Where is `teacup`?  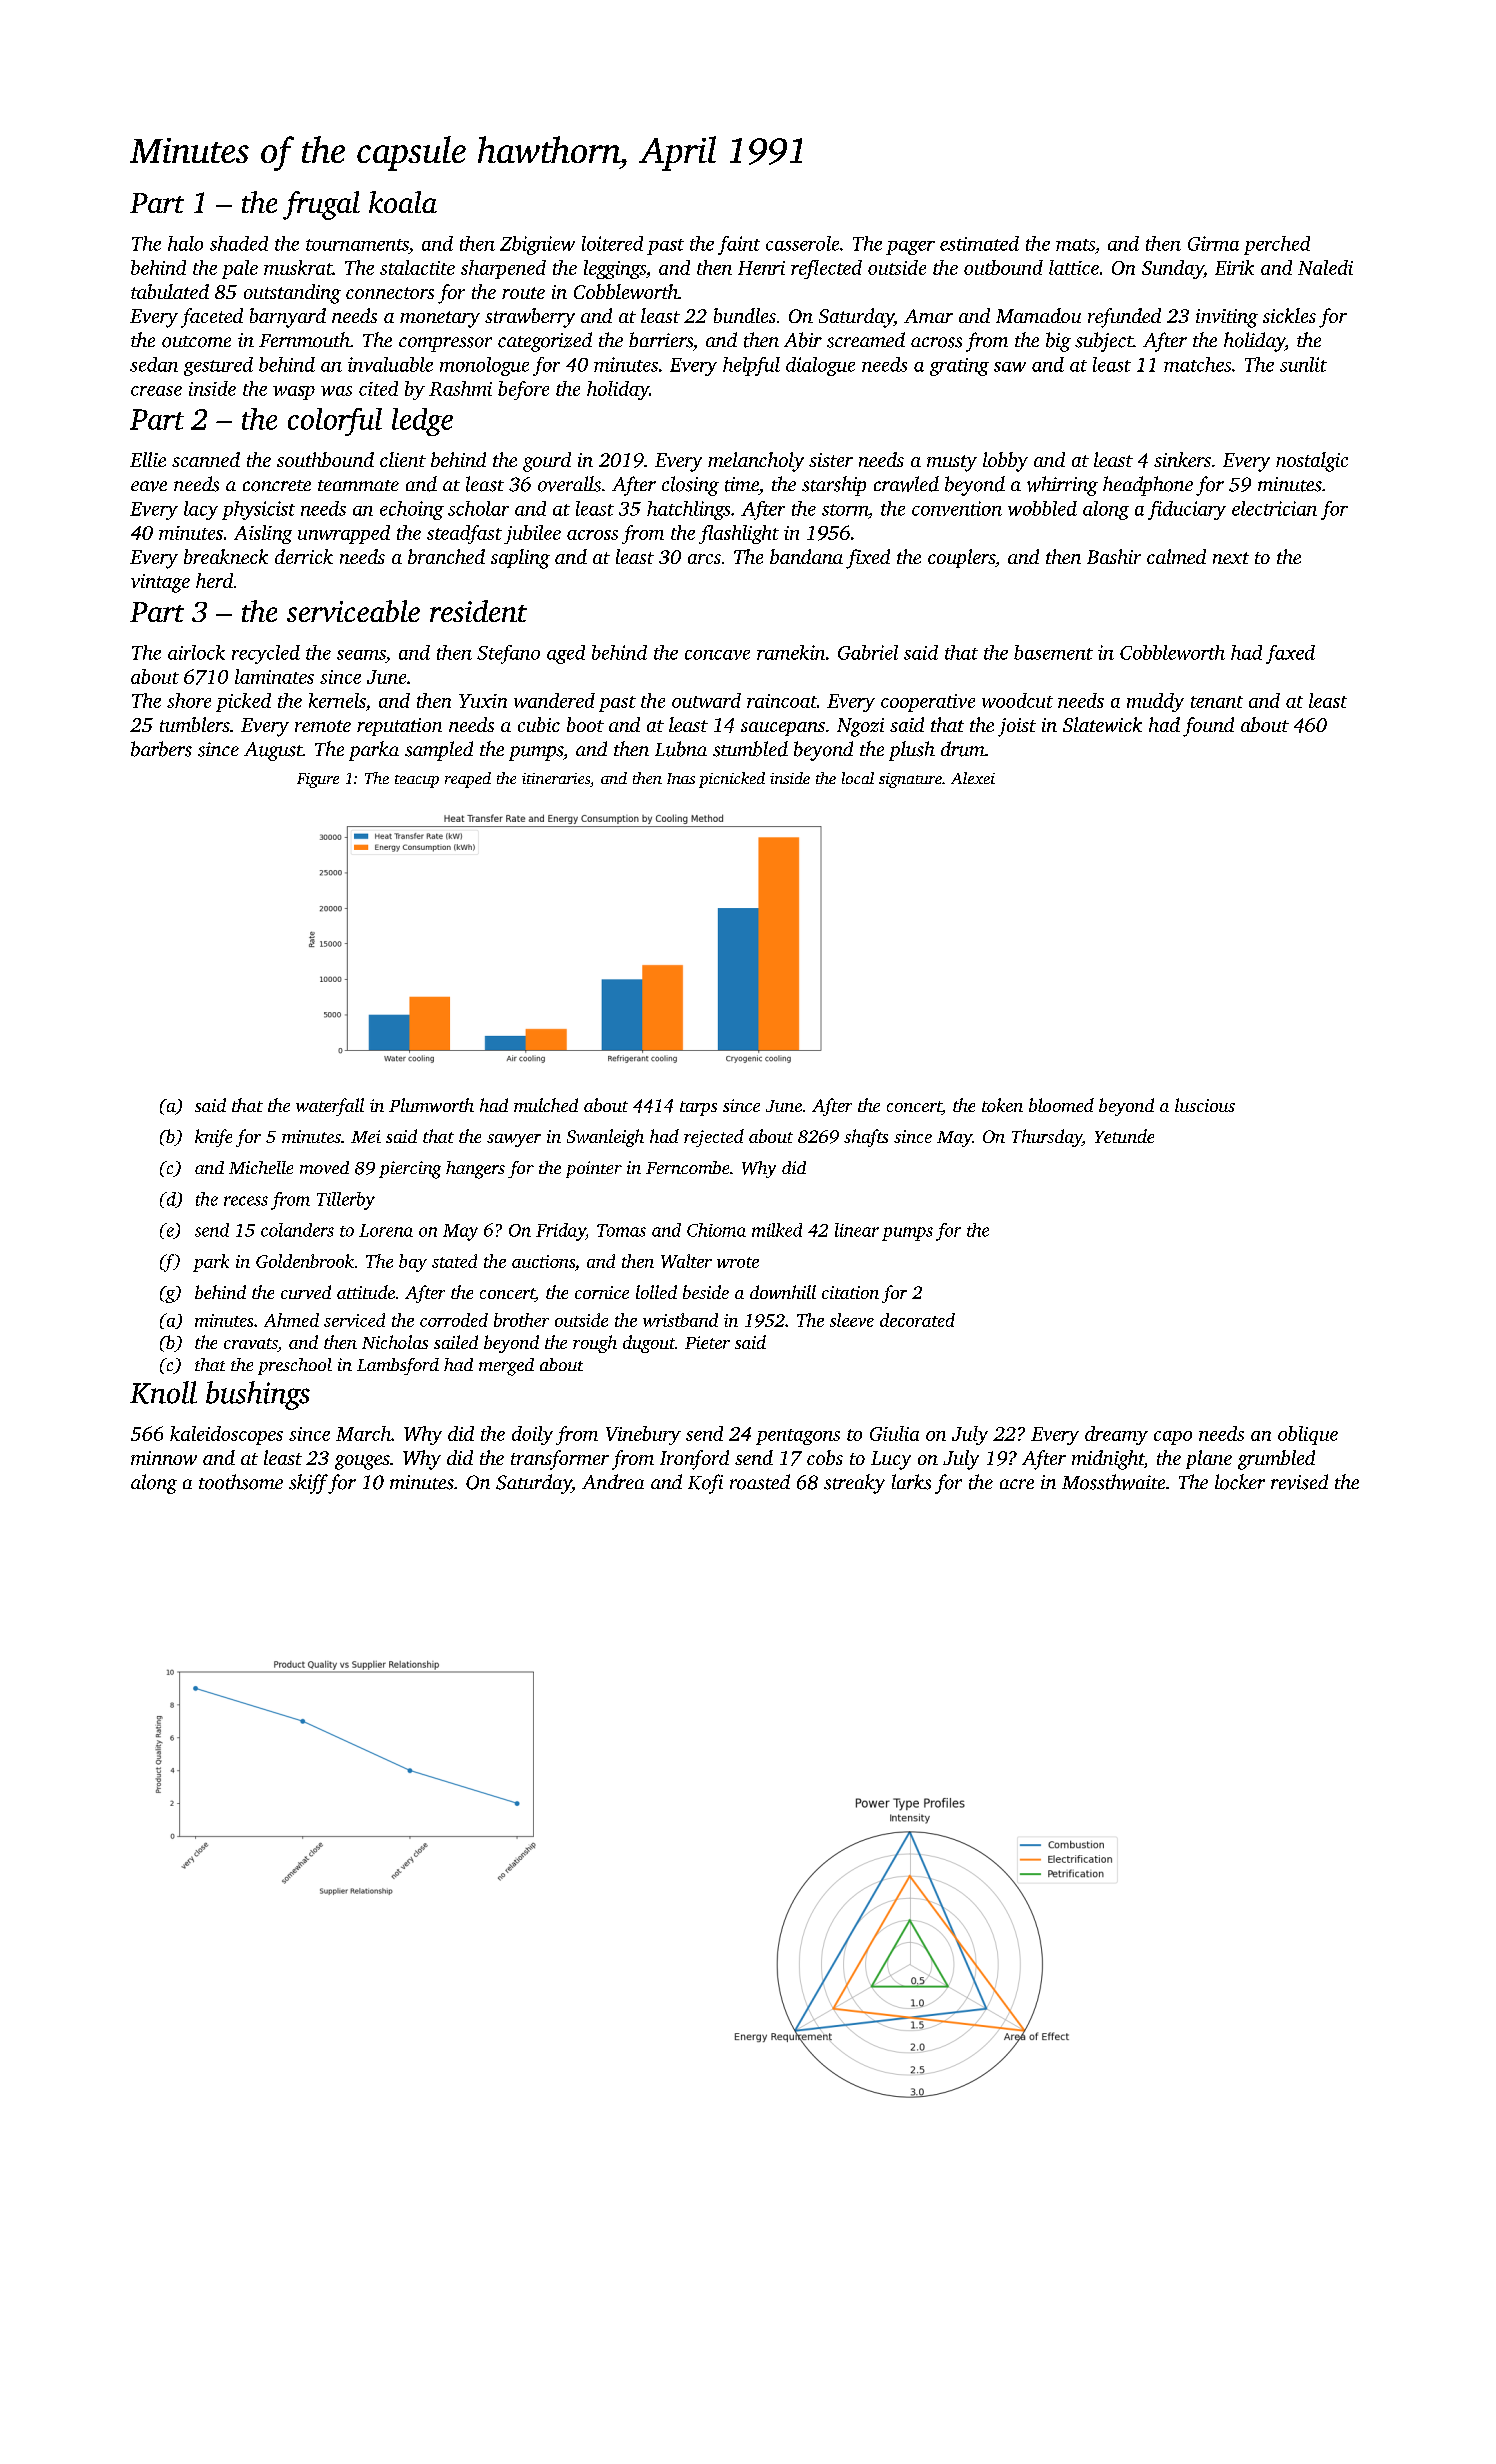 teacup is located at coordinates (417, 781).
